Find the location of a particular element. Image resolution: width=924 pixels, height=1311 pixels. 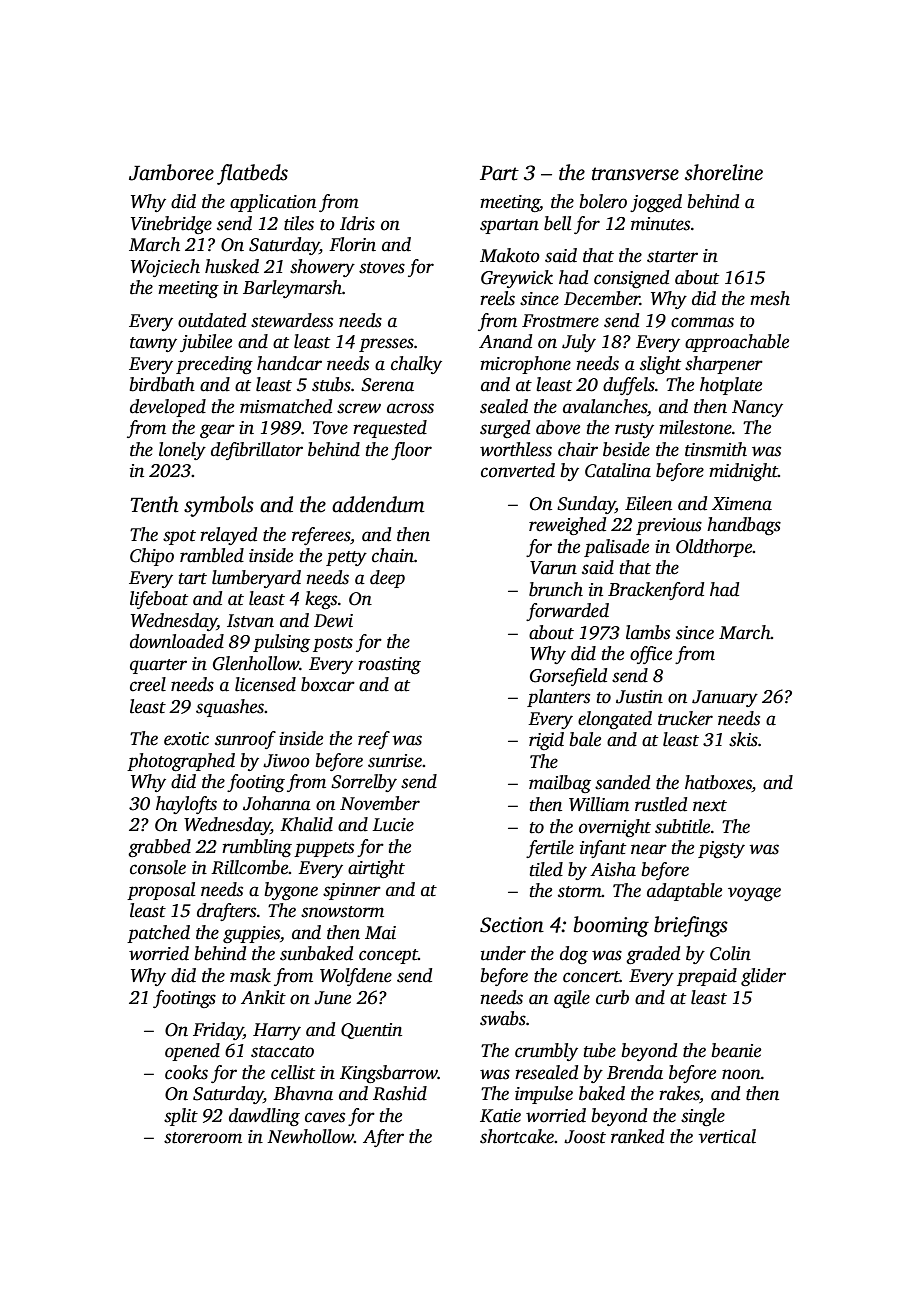

Idris is located at coordinates (357, 223).
